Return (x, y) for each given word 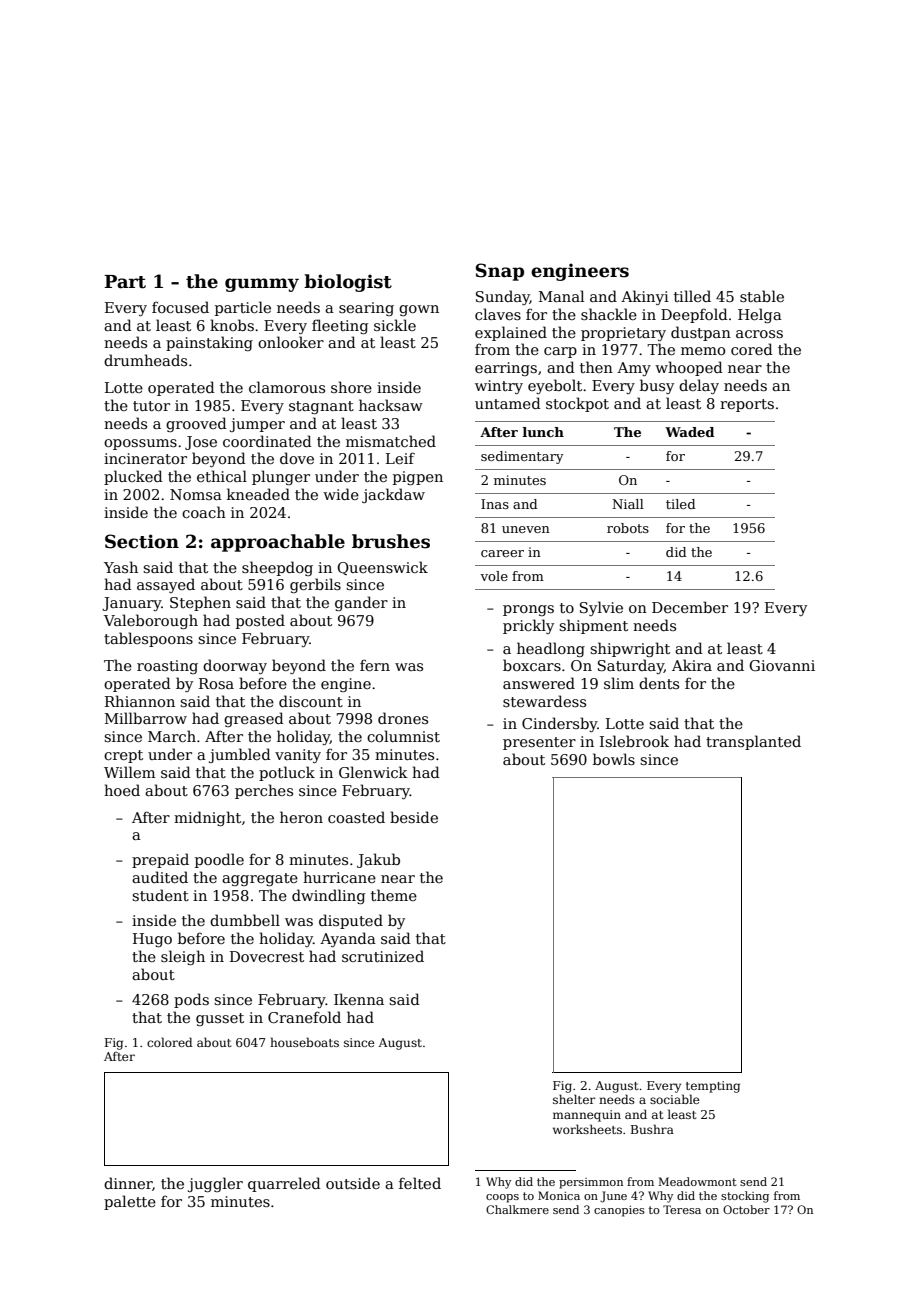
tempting (713, 1087)
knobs (232, 325)
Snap (500, 272)
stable (762, 296)
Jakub (378, 860)
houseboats (304, 1042)
